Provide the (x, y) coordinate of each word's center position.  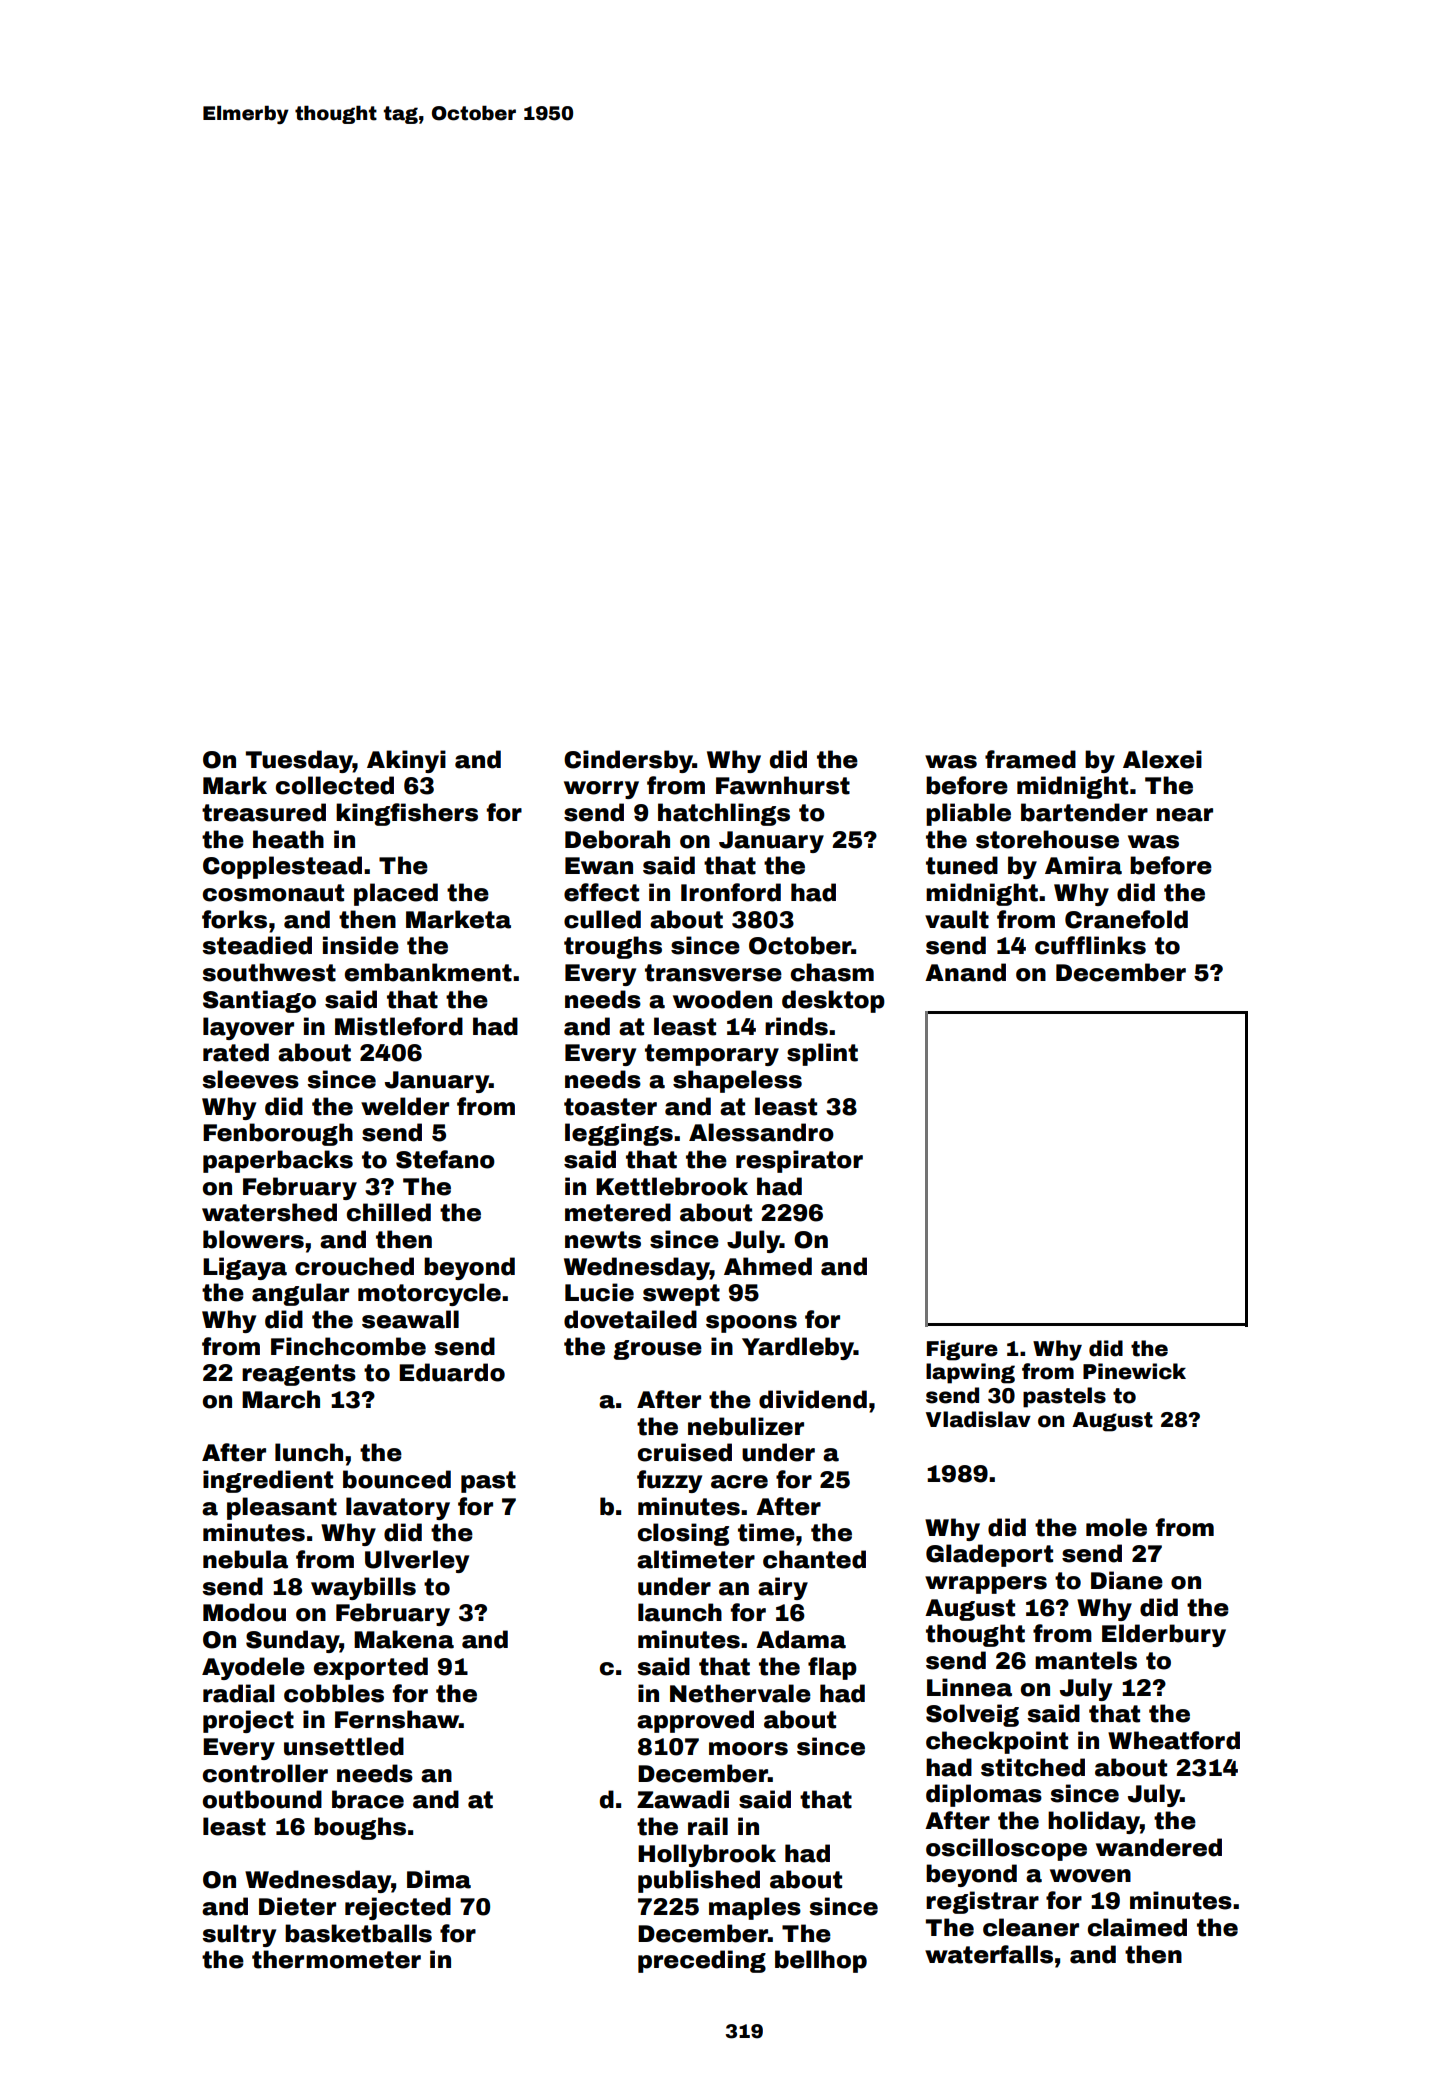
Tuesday (299, 761)
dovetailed (630, 1319)
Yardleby (798, 1348)
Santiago (259, 1001)
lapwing (970, 1373)
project (248, 1721)
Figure (962, 1350)
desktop (833, 1001)
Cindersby (628, 761)
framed (1030, 759)
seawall (410, 1319)
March (281, 1399)
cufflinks (1090, 945)
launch (680, 1612)
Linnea (969, 1687)
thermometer (336, 1959)
